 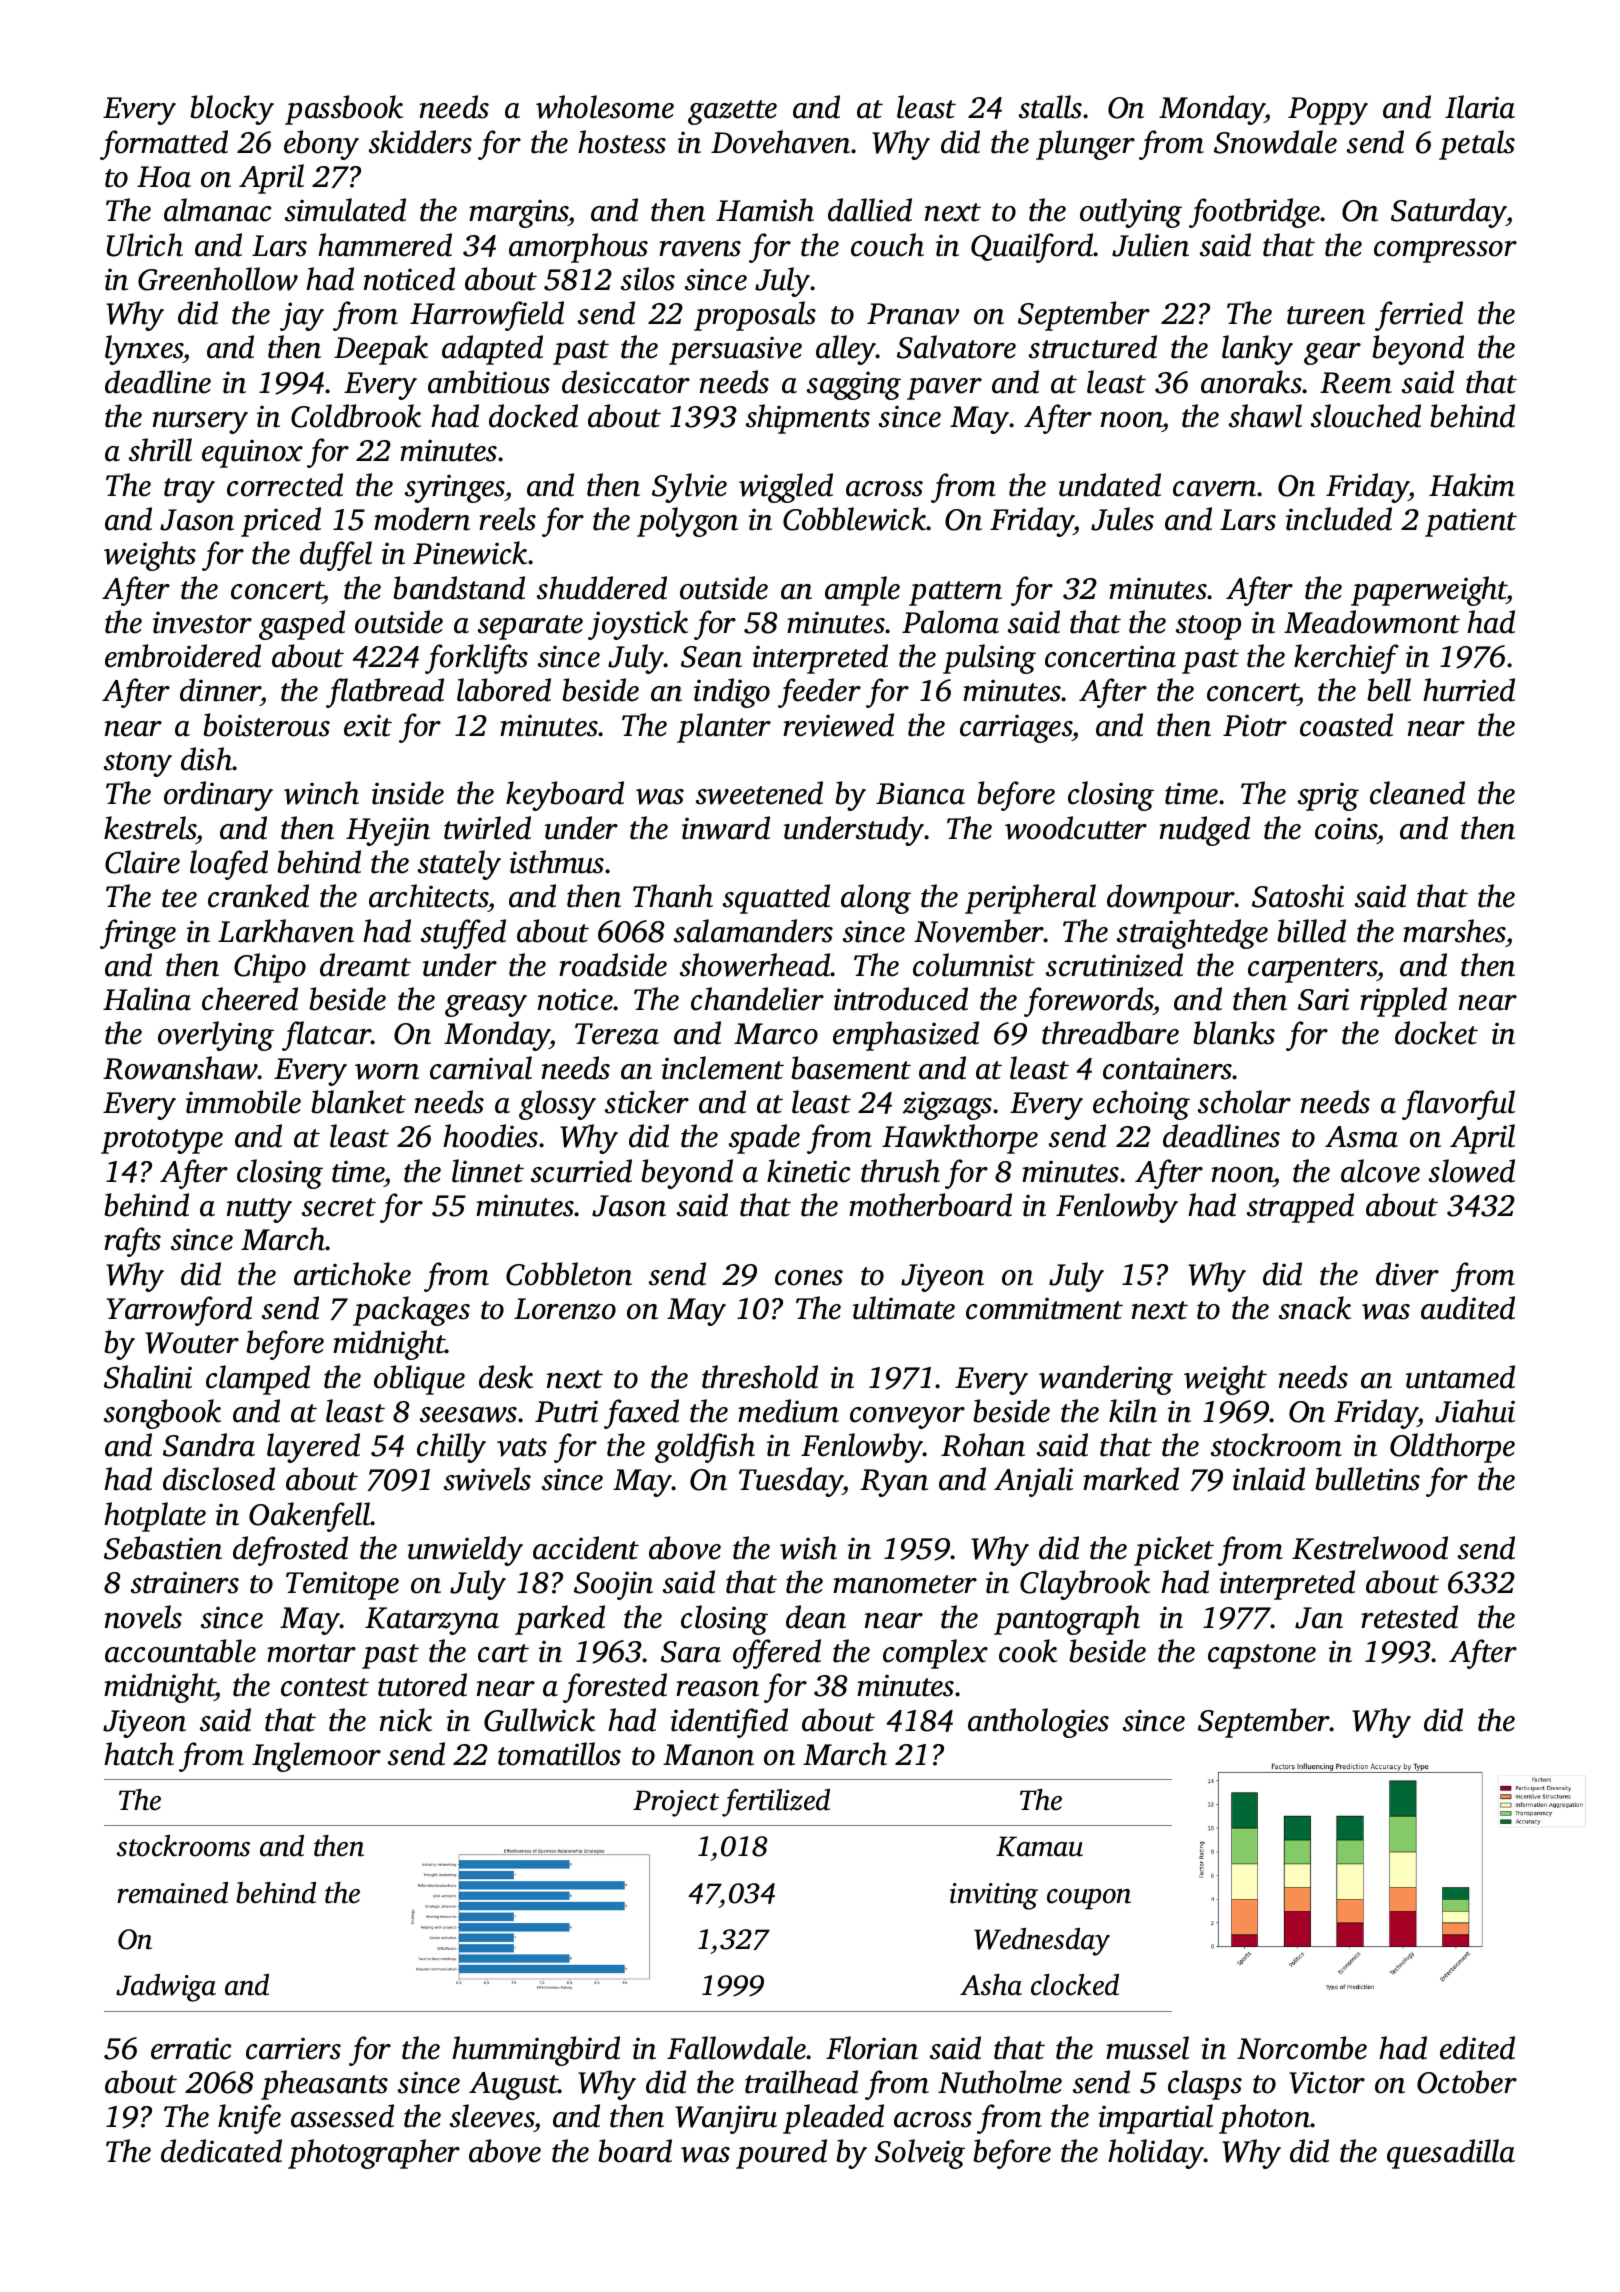 What do you see at coordinates (876, 899) in the document?
I see `along` at bounding box center [876, 899].
